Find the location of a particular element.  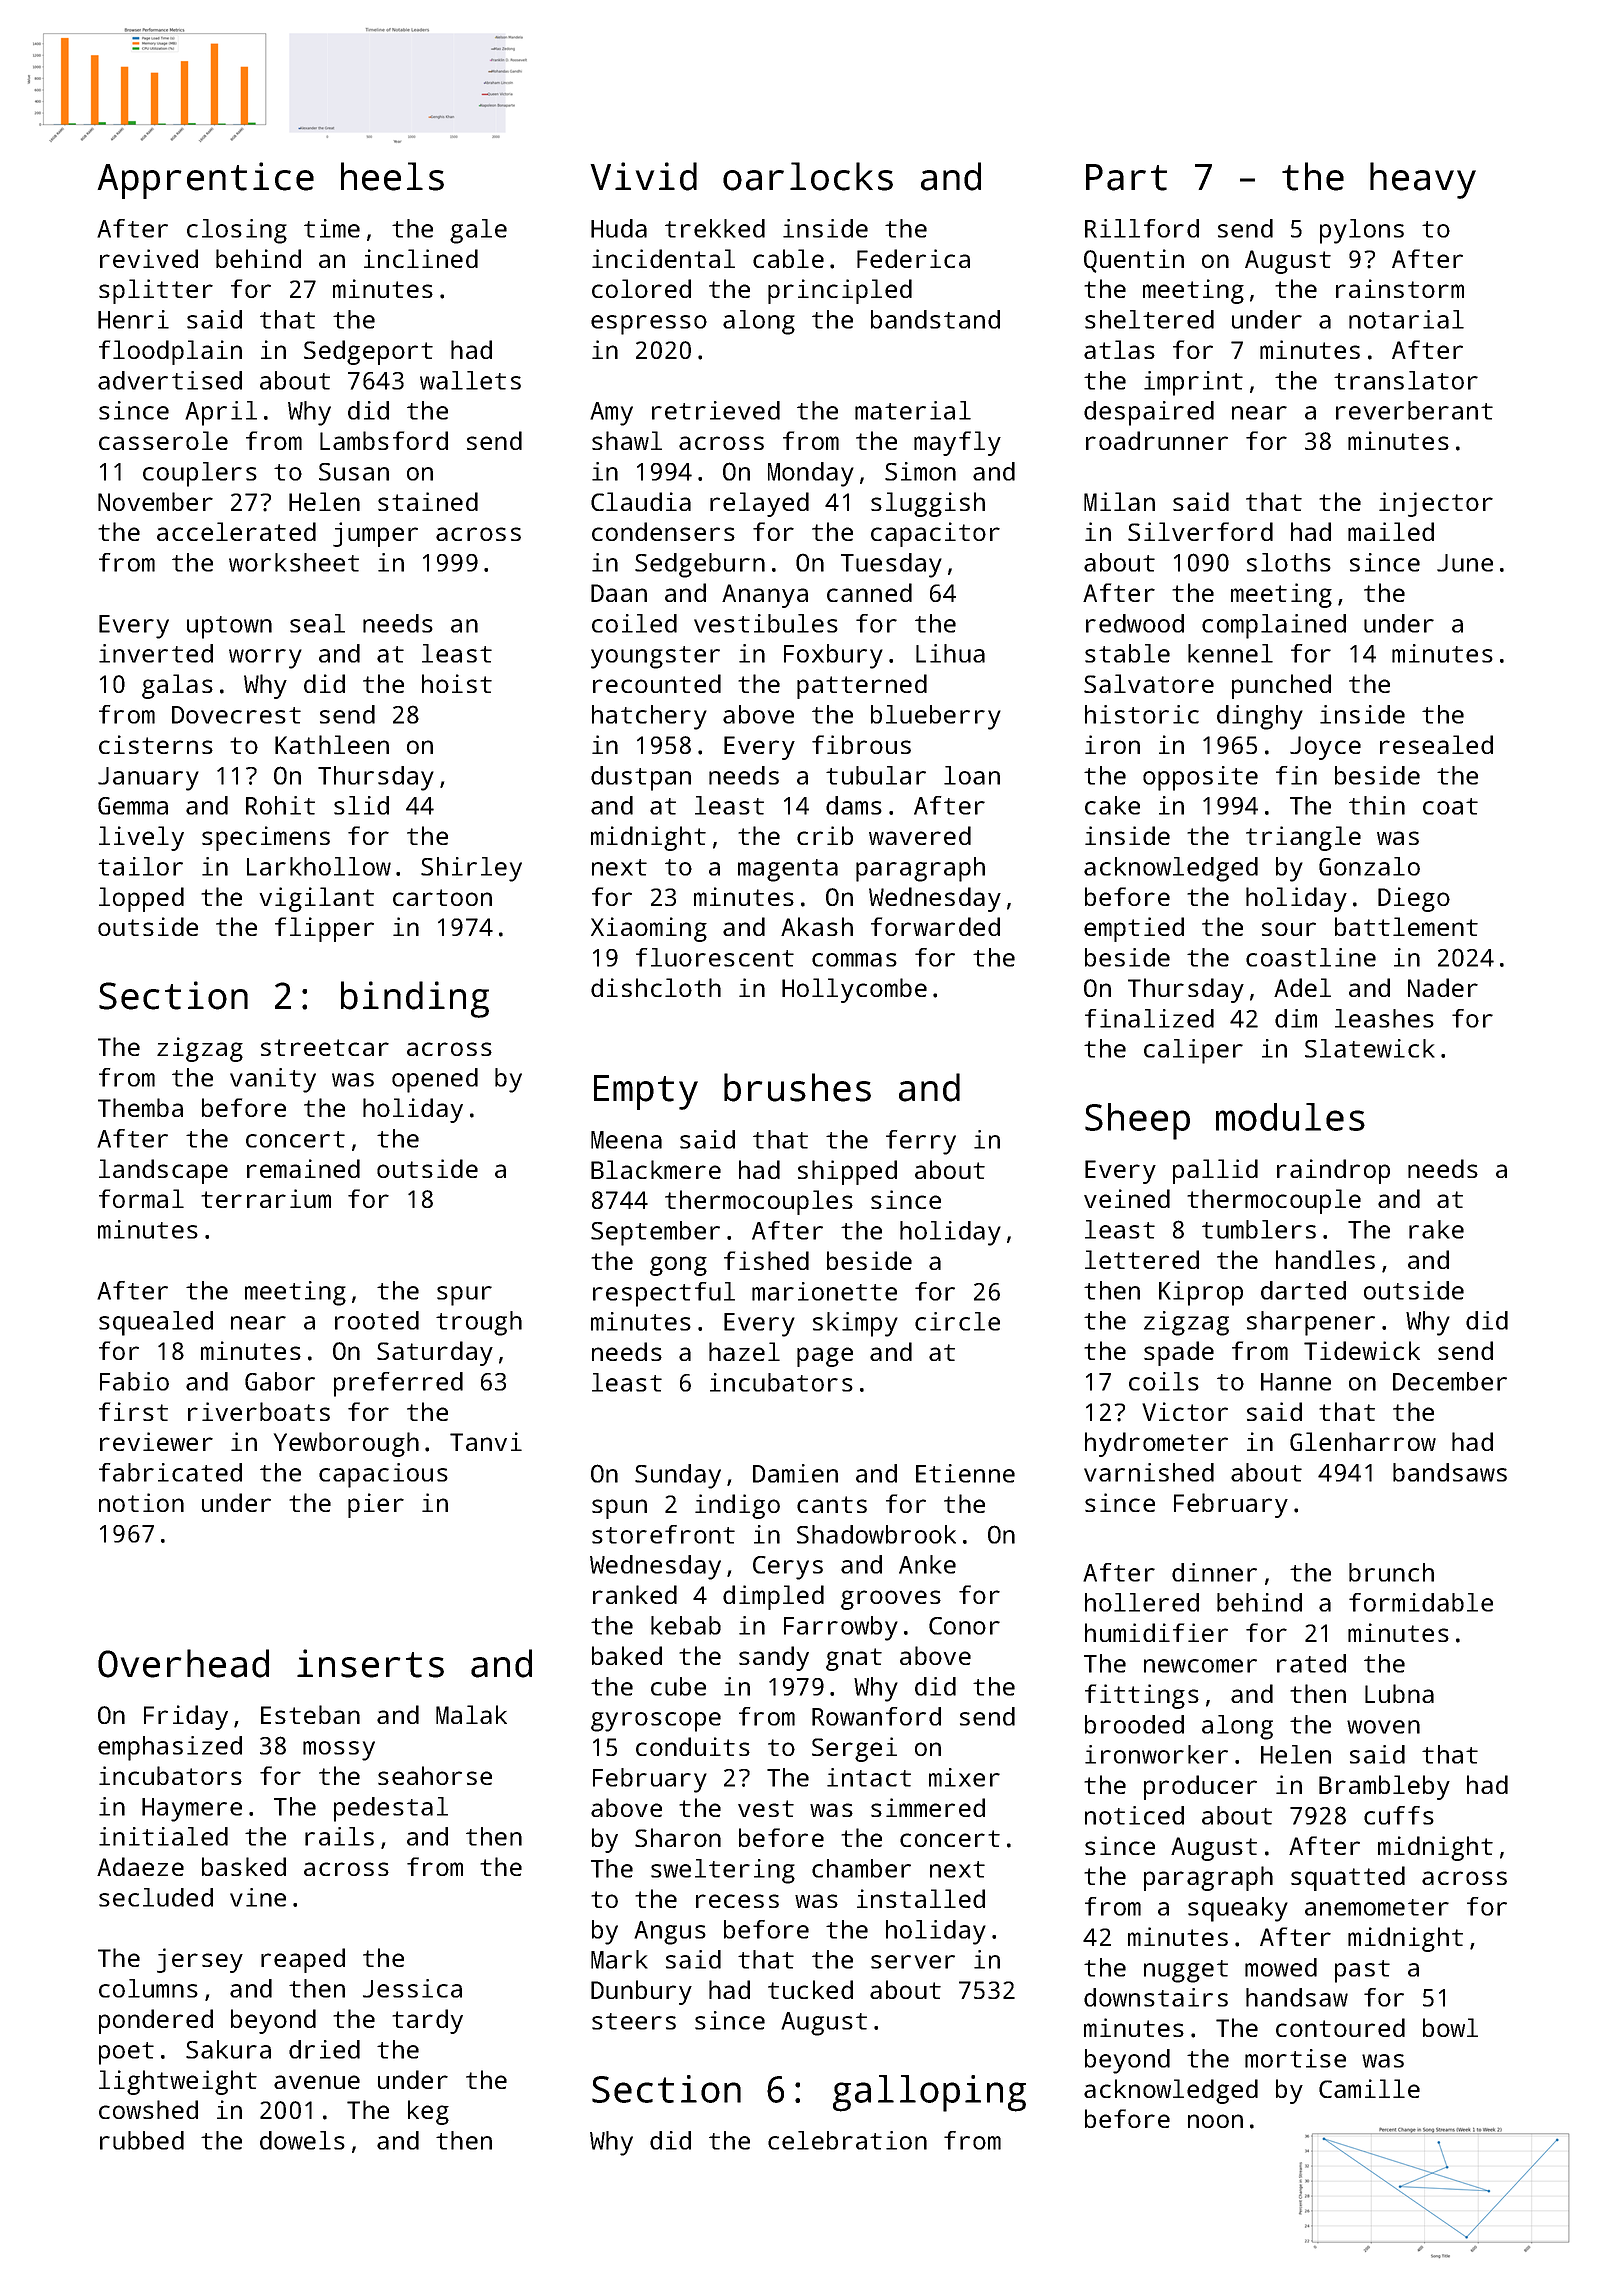

modules is located at coordinates (1290, 1117).
